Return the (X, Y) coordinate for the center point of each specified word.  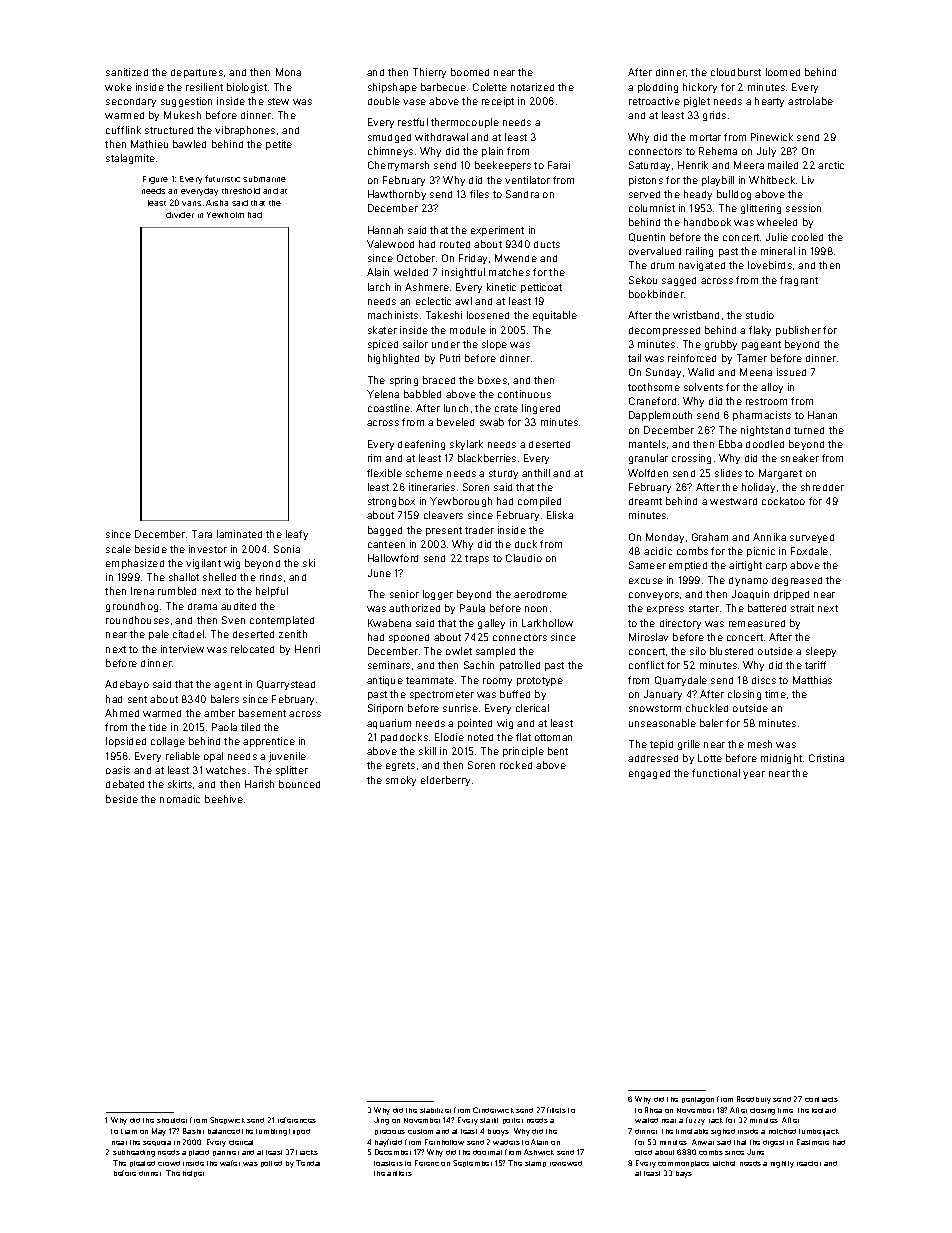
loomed (783, 72)
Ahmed (122, 713)
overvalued (655, 251)
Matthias (812, 680)
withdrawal (441, 137)
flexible (384, 473)
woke (118, 87)
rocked (516, 765)
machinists (393, 315)
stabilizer (435, 1110)
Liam (129, 1131)
